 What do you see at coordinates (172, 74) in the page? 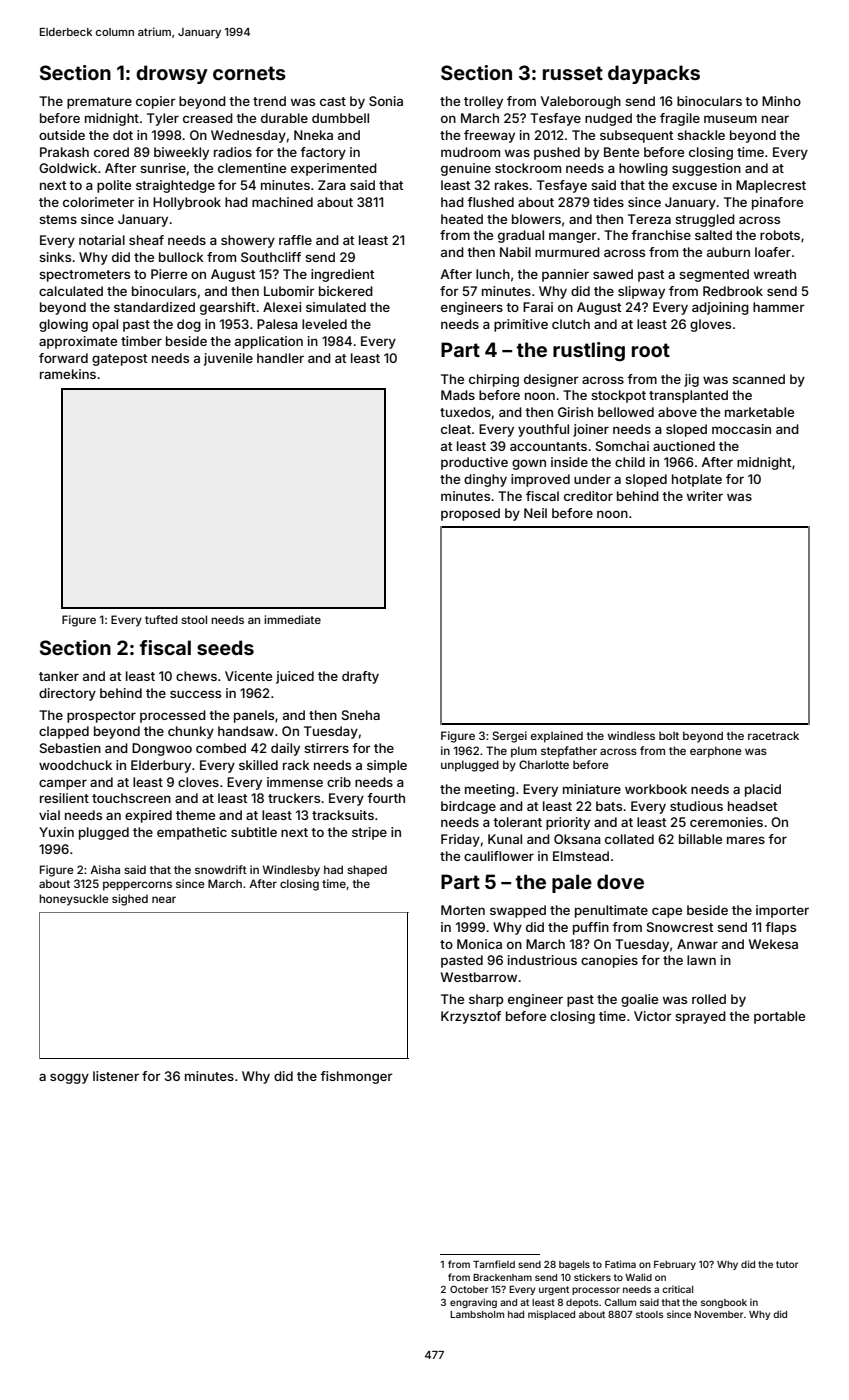
I see `drowsy` at bounding box center [172, 74].
